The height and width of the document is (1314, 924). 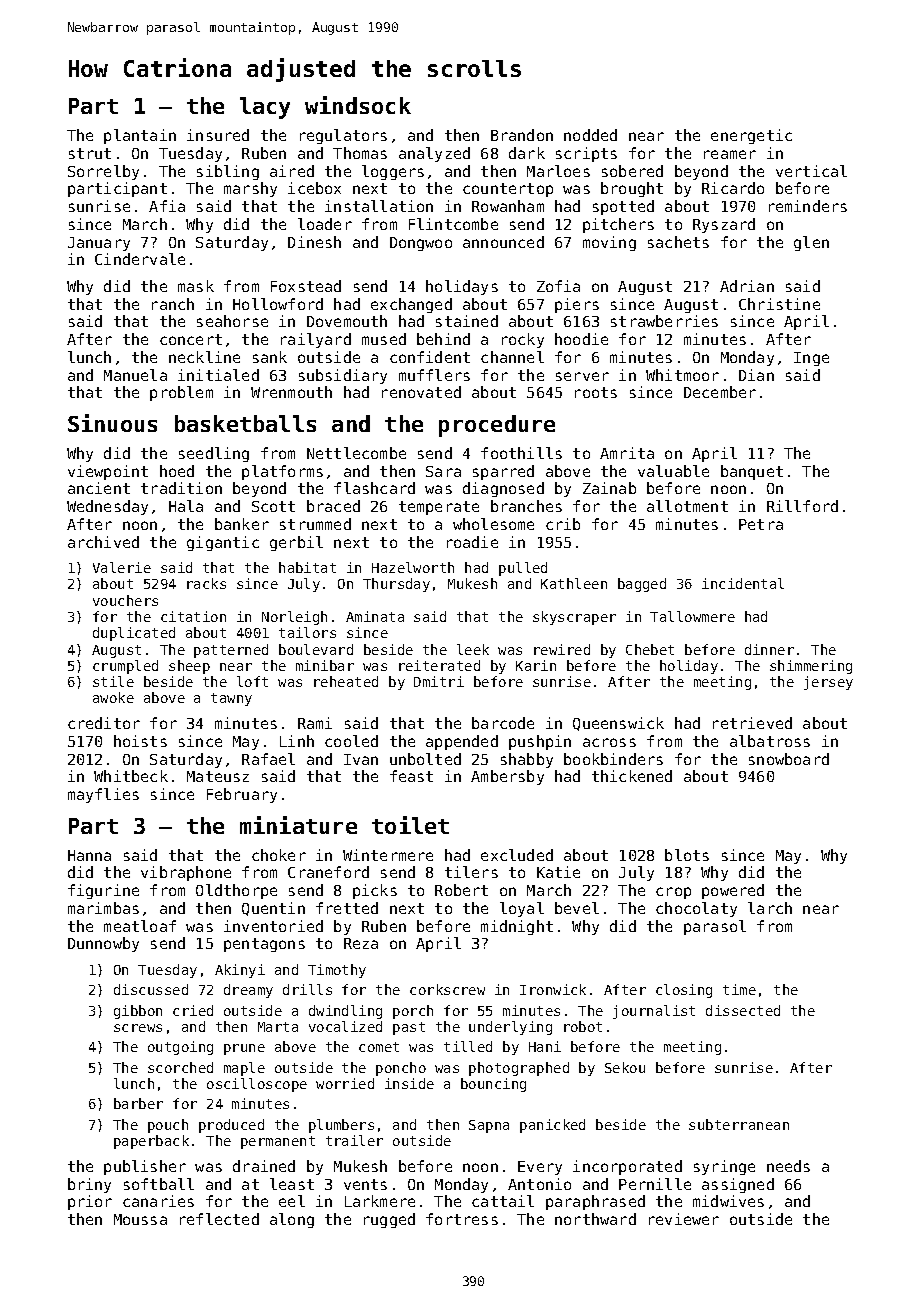 What do you see at coordinates (687, 506) in the document?
I see `allotment` at bounding box center [687, 506].
